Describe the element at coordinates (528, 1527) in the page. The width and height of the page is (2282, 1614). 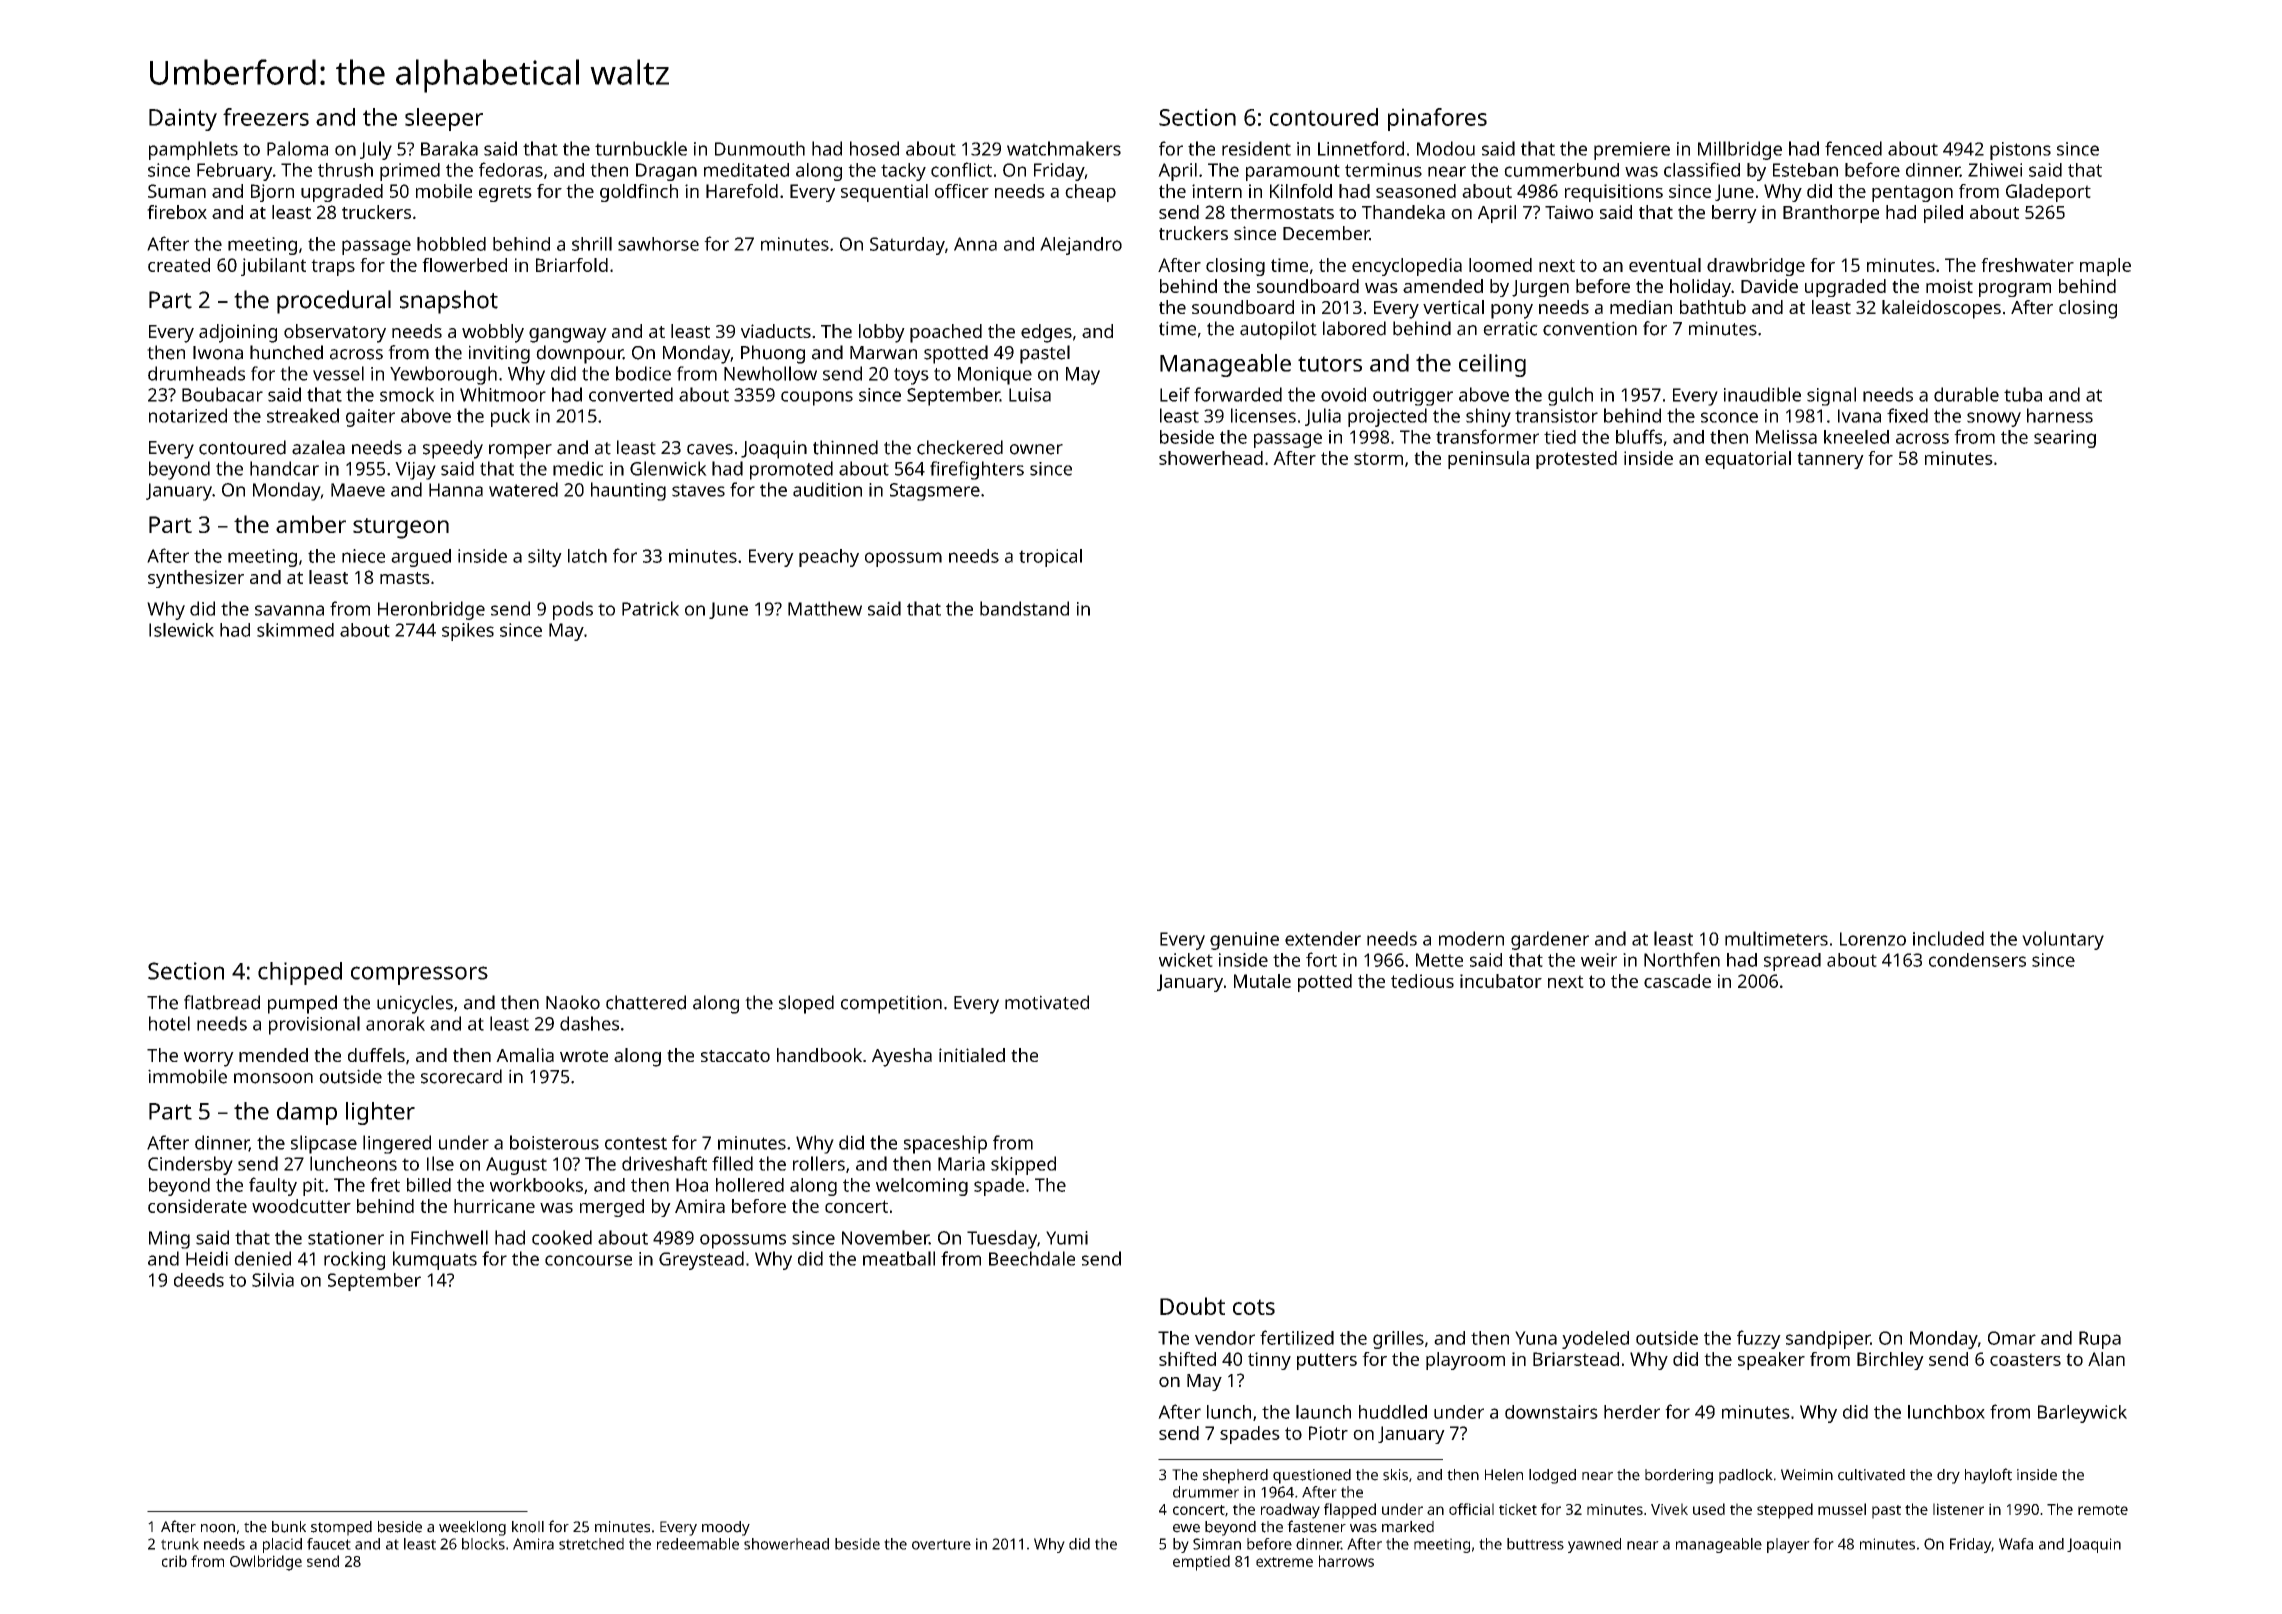
I see `knoll` at that location.
